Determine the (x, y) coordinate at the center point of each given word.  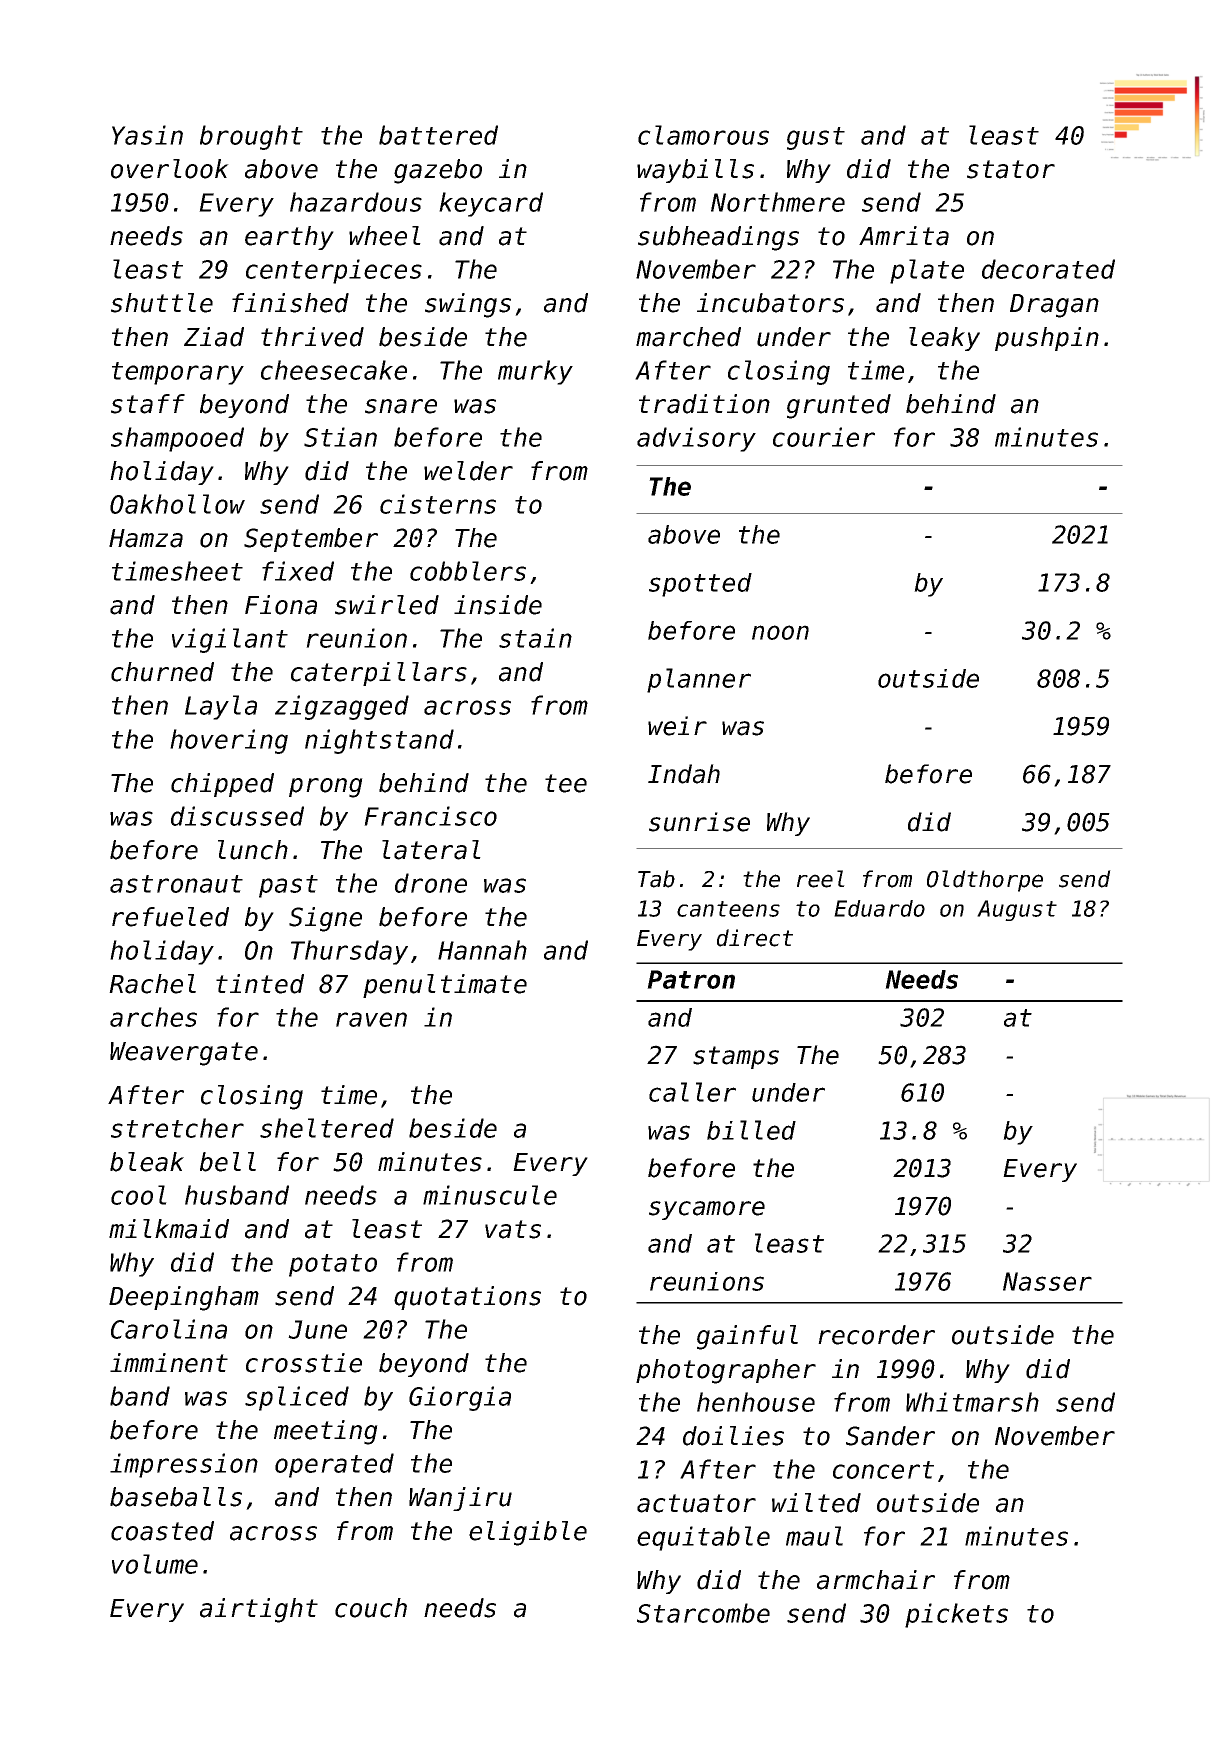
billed (751, 1130)
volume (155, 1564)
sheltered (327, 1128)
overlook (170, 169)
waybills (695, 171)
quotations (467, 1298)
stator (1011, 169)
